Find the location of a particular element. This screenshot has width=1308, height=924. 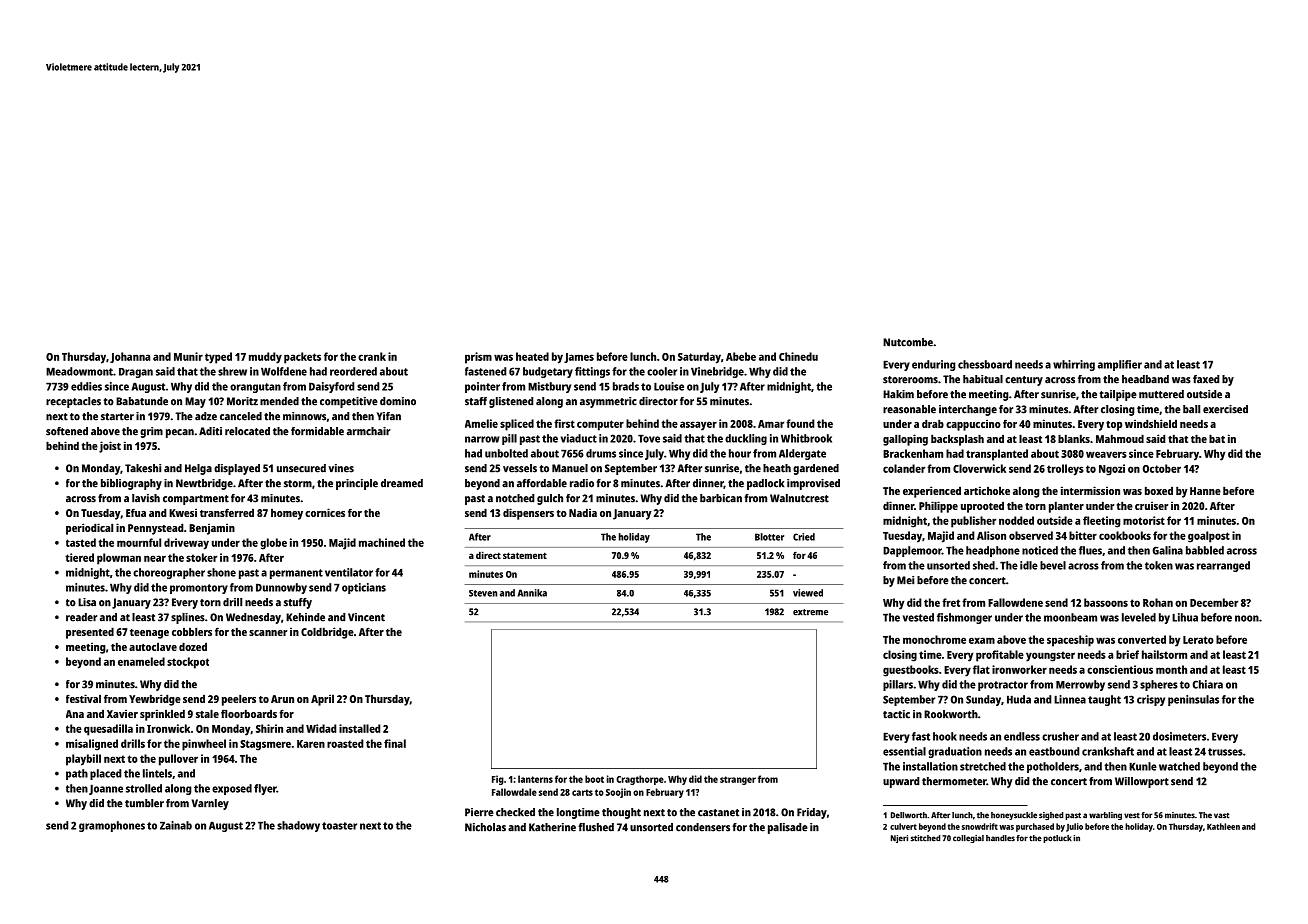

Lerato is located at coordinates (1198, 640).
